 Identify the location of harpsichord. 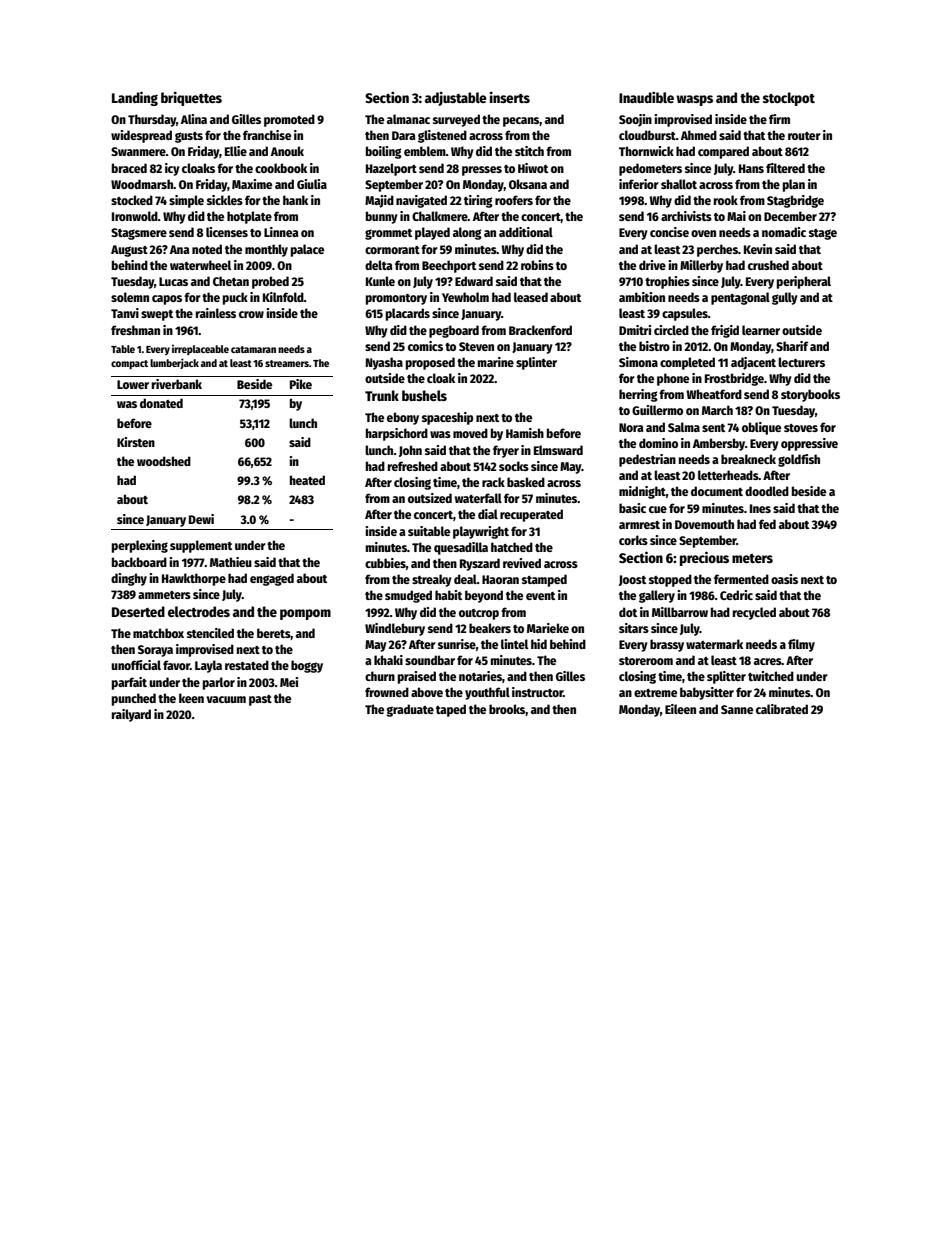
(397, 434).
